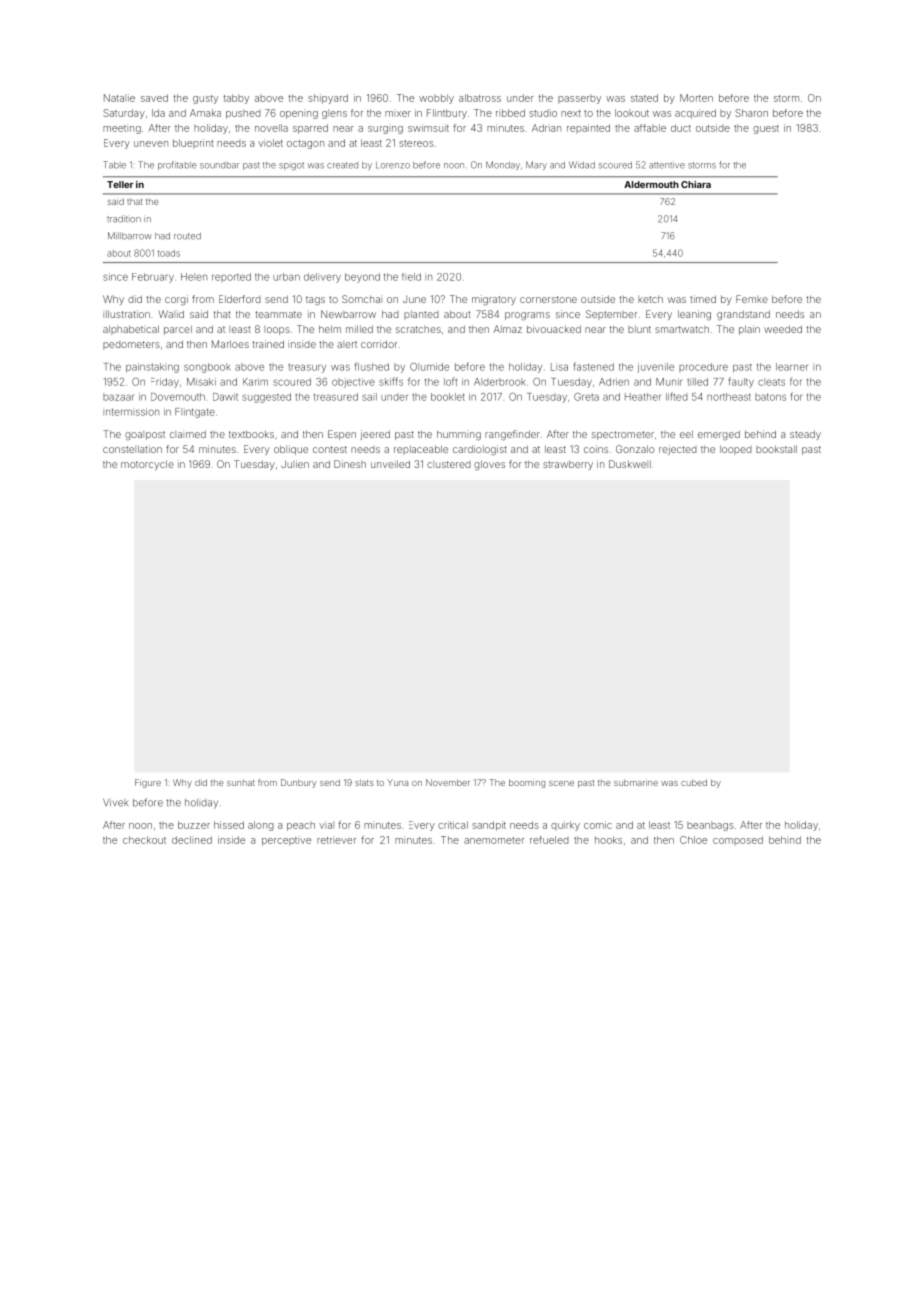 The width and height of the screenshot is (924, 1308). What do you see at coordinates (693, 840) in the screenshot?
I see `Chloe` at bounding box center [693, 840].
